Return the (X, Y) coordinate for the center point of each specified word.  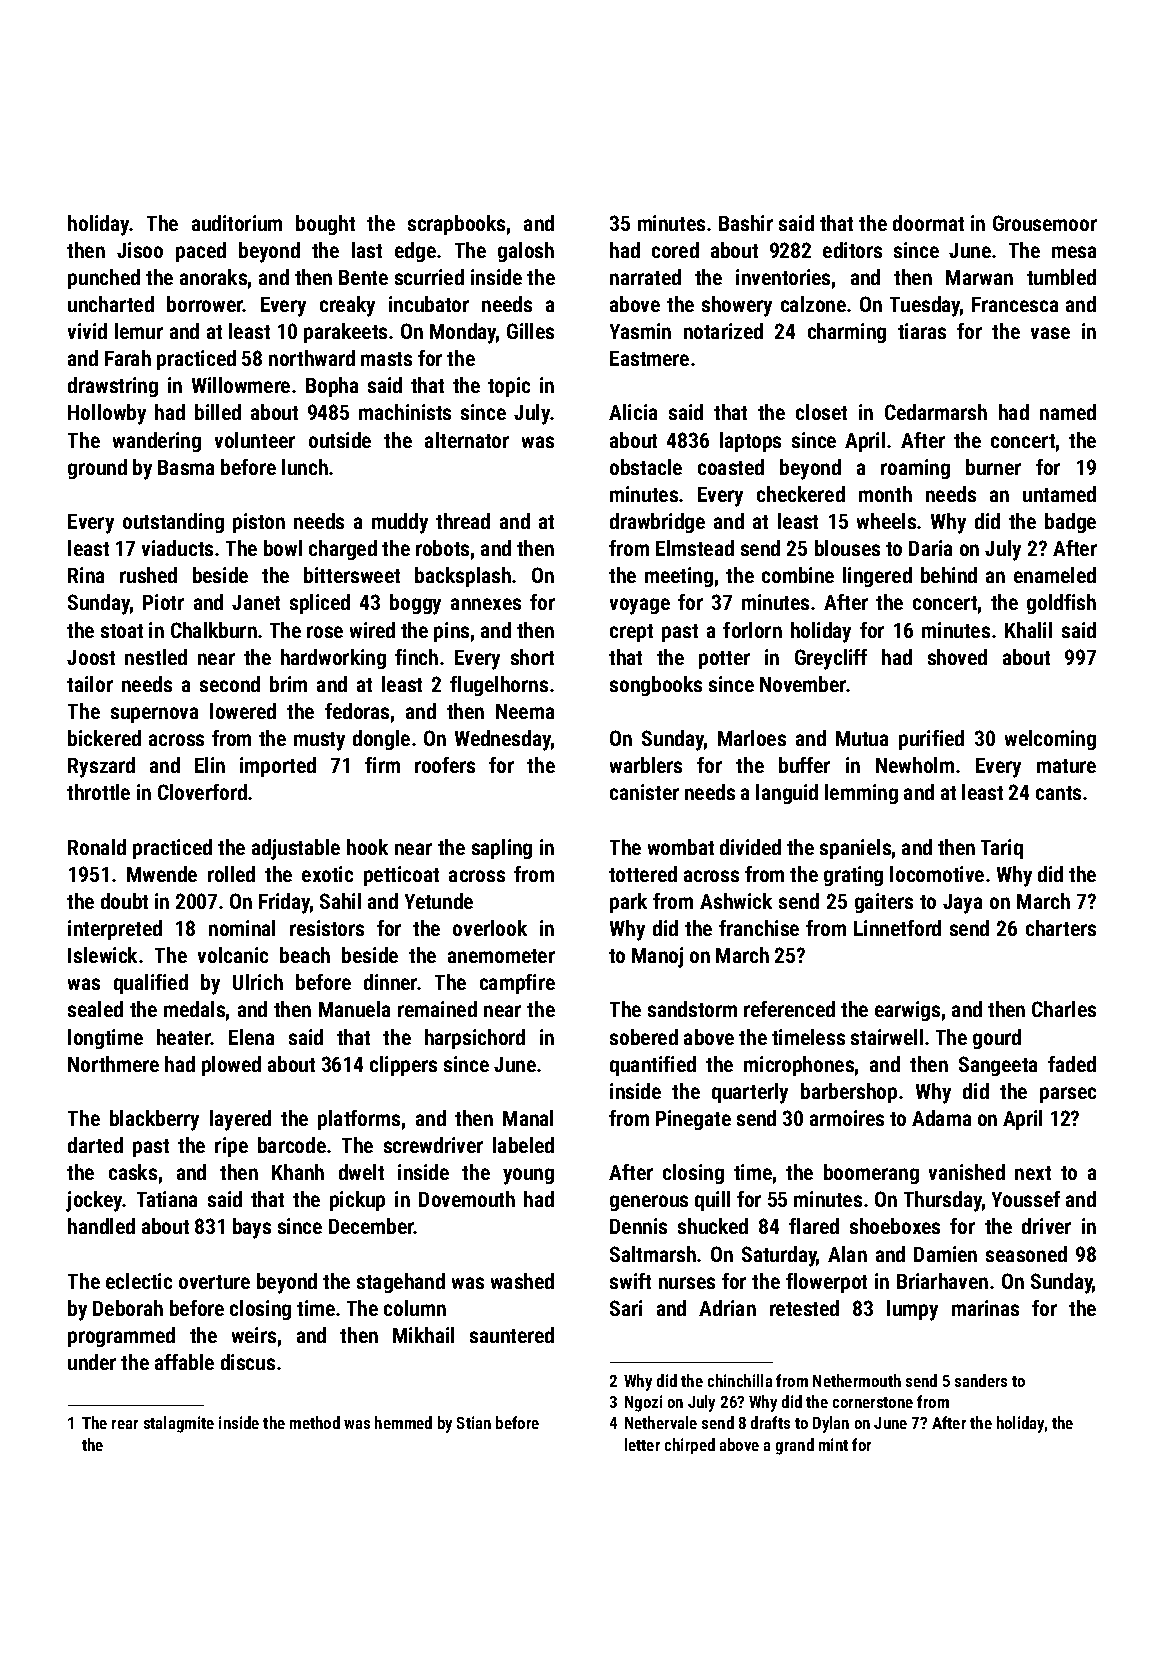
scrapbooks (456, 225)
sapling (502, 849)
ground (97, 469)
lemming (861, 794)
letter (642, 1444)
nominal (242, 928)
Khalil (1028, 630)
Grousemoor (1045, 223)
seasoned (1026, 1254)
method (315, 1422)
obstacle (646, 467)
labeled (523, 1145)
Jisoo (140, 250)
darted (95, 1145)
